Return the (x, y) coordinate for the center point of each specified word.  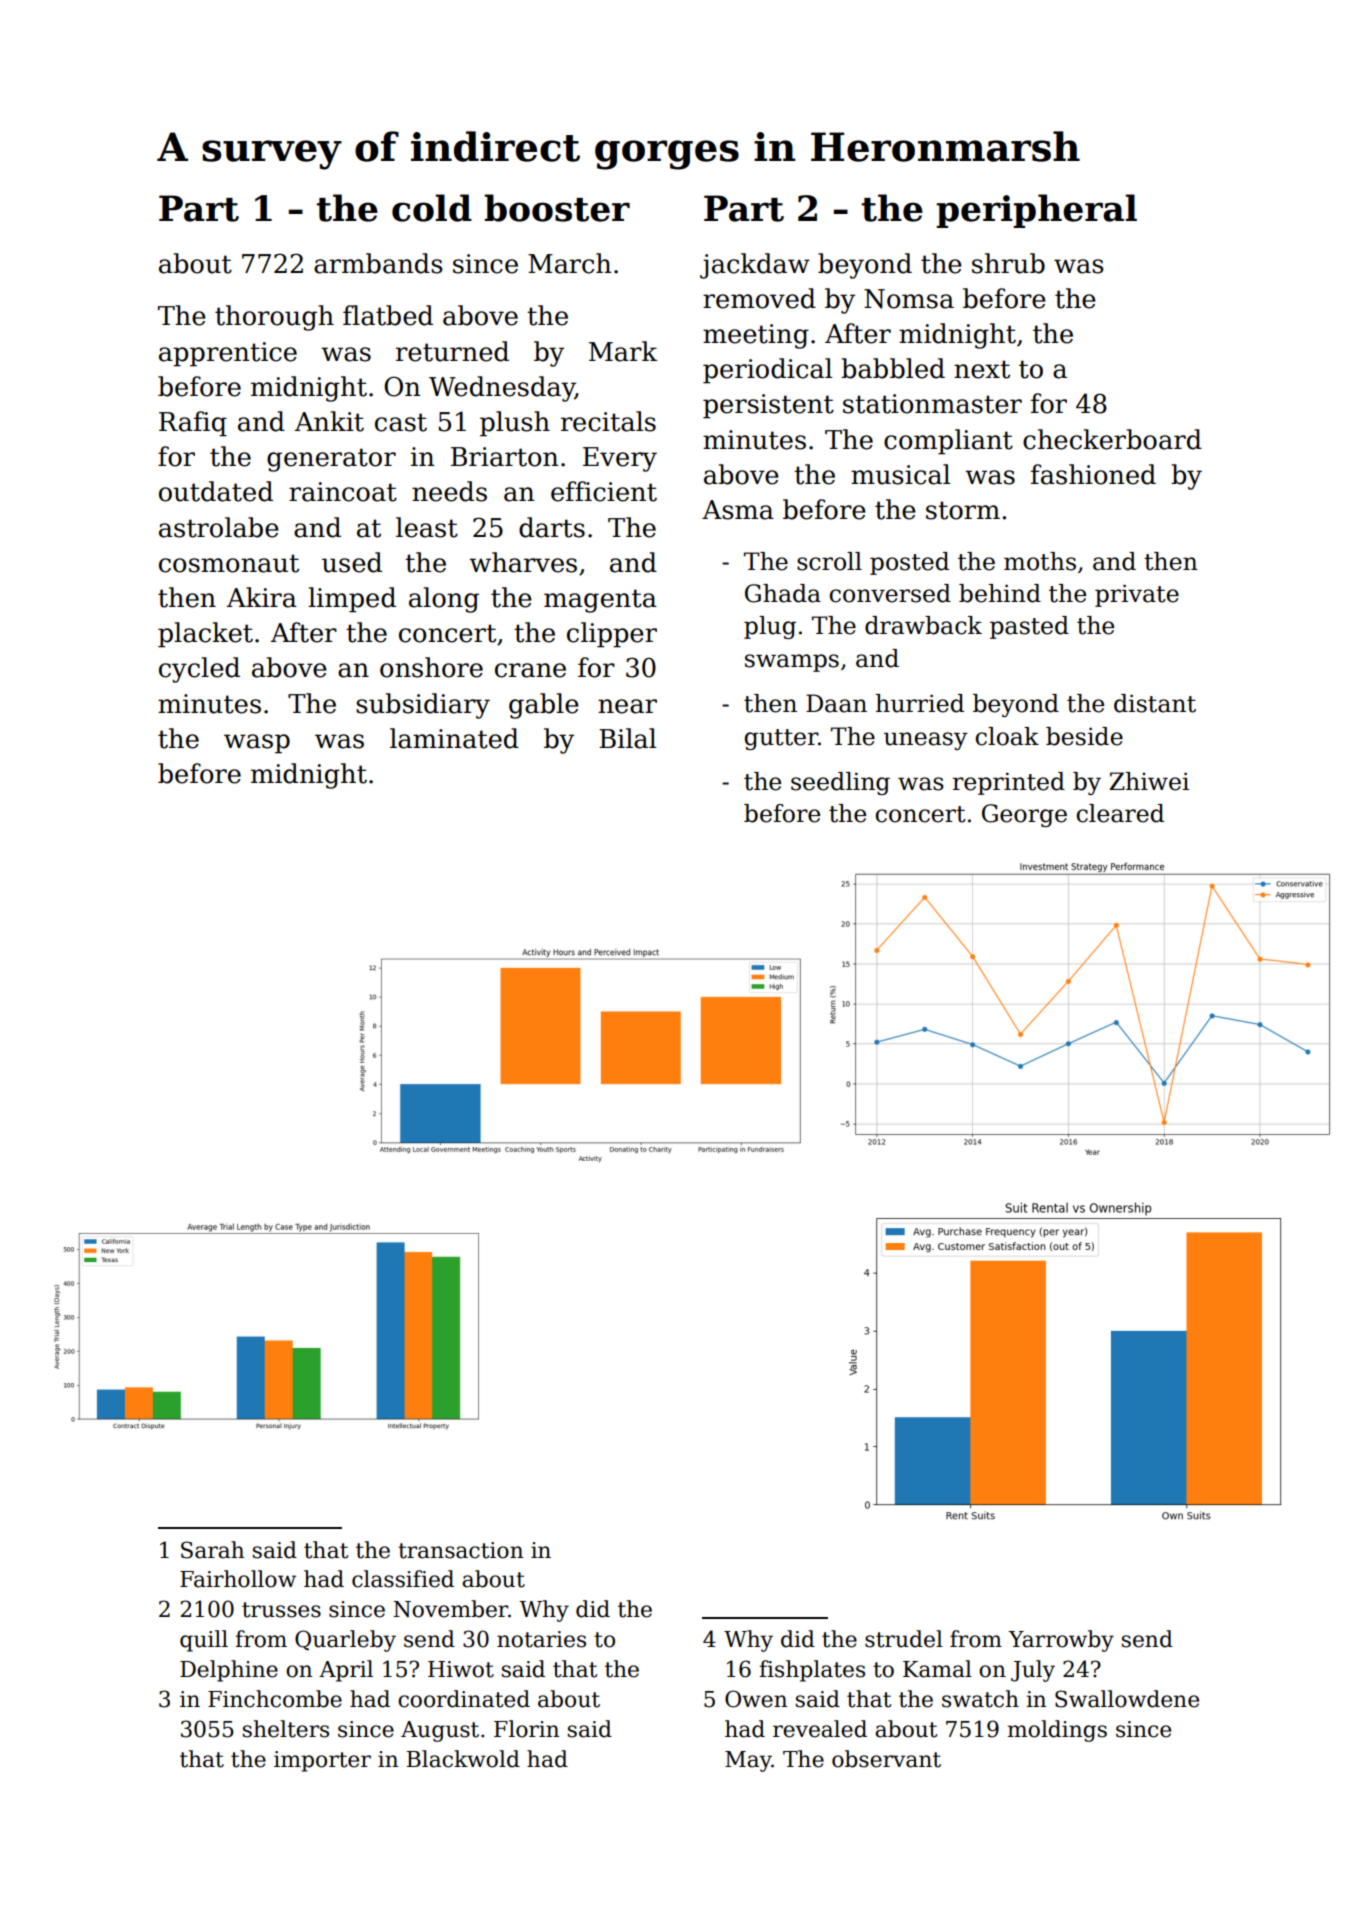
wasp (257, 744)
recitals (608, 421)
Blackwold (463, 1759)
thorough (274, 318)
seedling (840, 783)
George (1024, 815)
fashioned (1093, 474)
